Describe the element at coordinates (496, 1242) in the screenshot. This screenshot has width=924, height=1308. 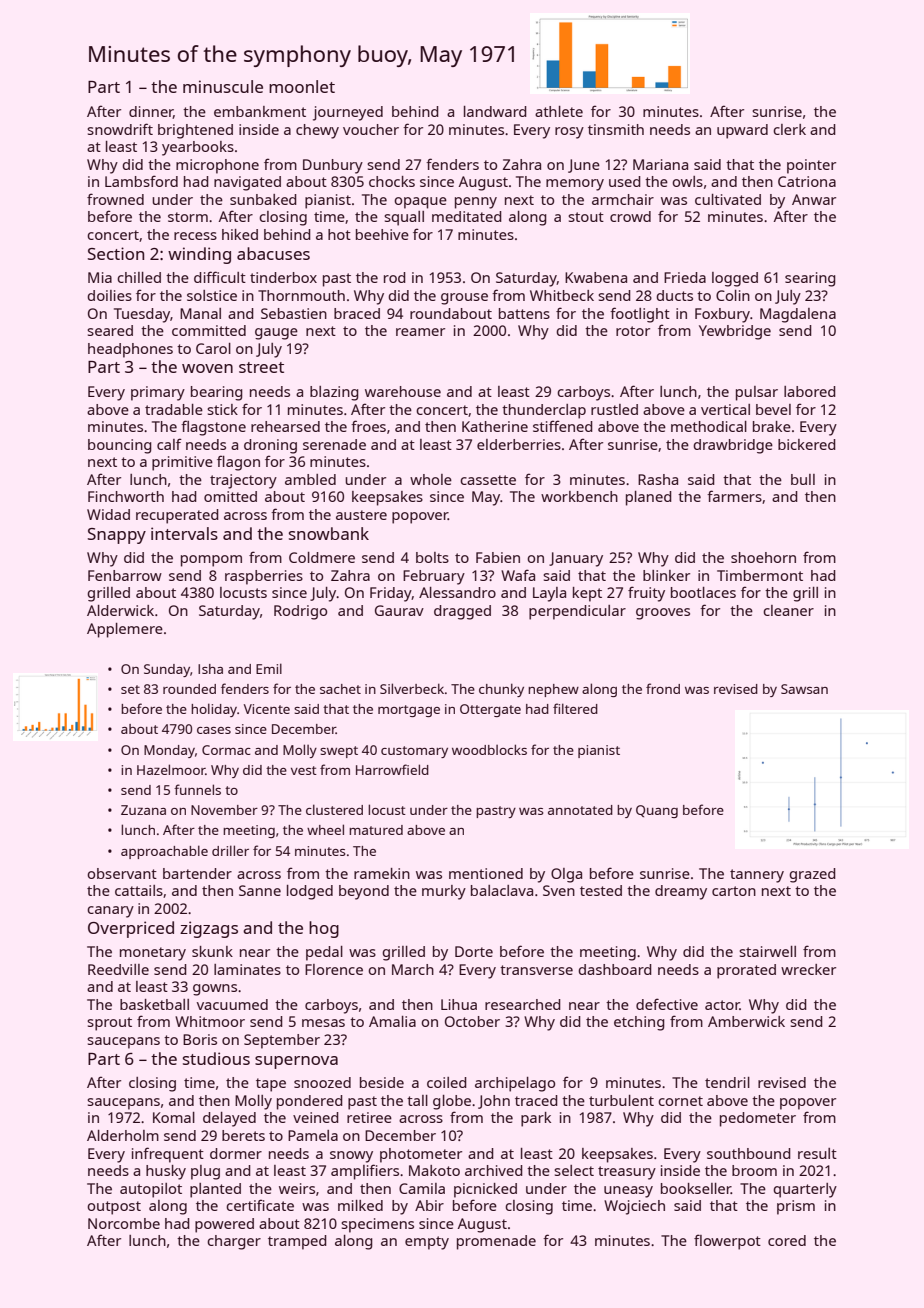
I see `promenade` at that location.
